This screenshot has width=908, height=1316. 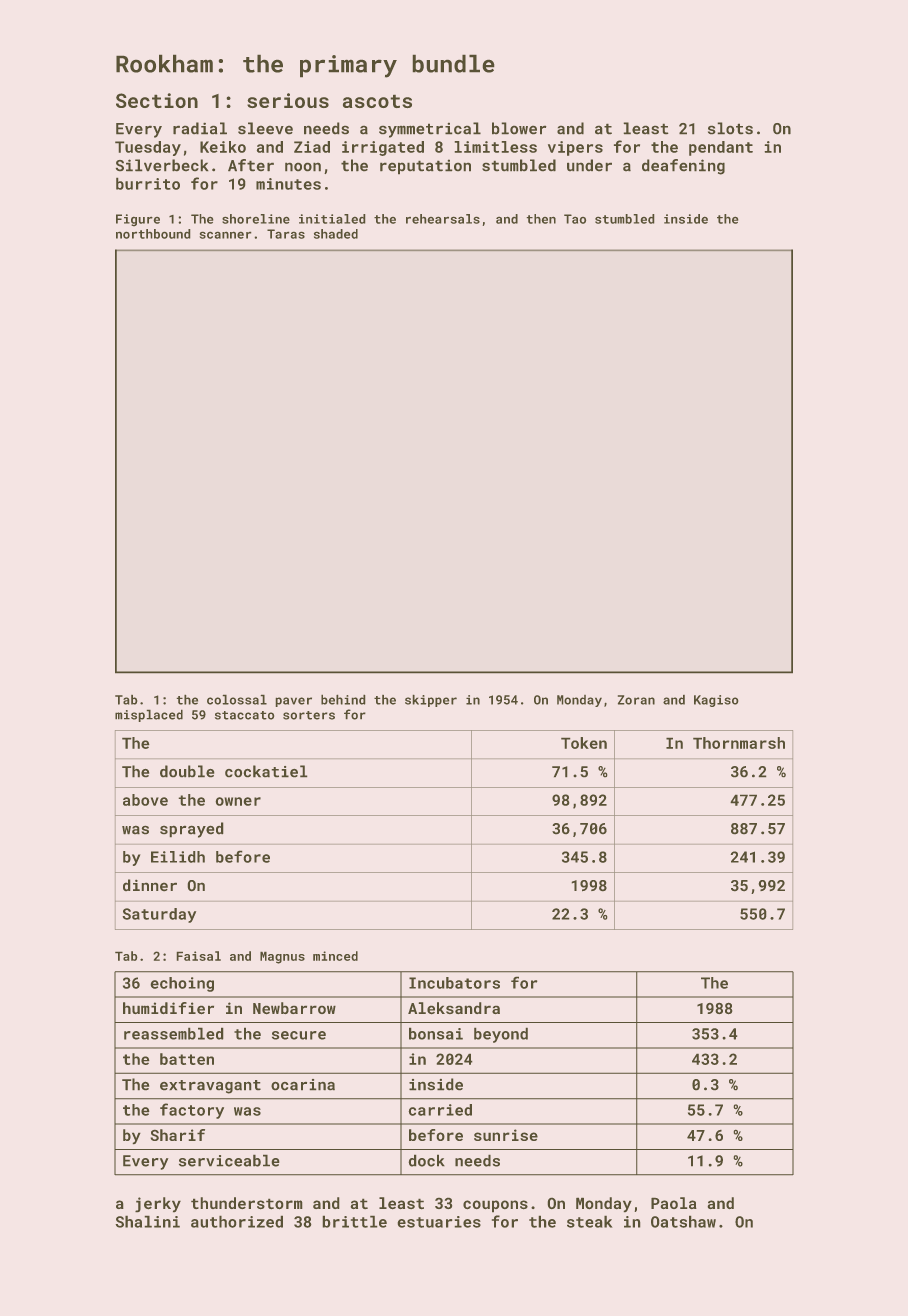 I want to click on blower, so click(x=519, y=128).
